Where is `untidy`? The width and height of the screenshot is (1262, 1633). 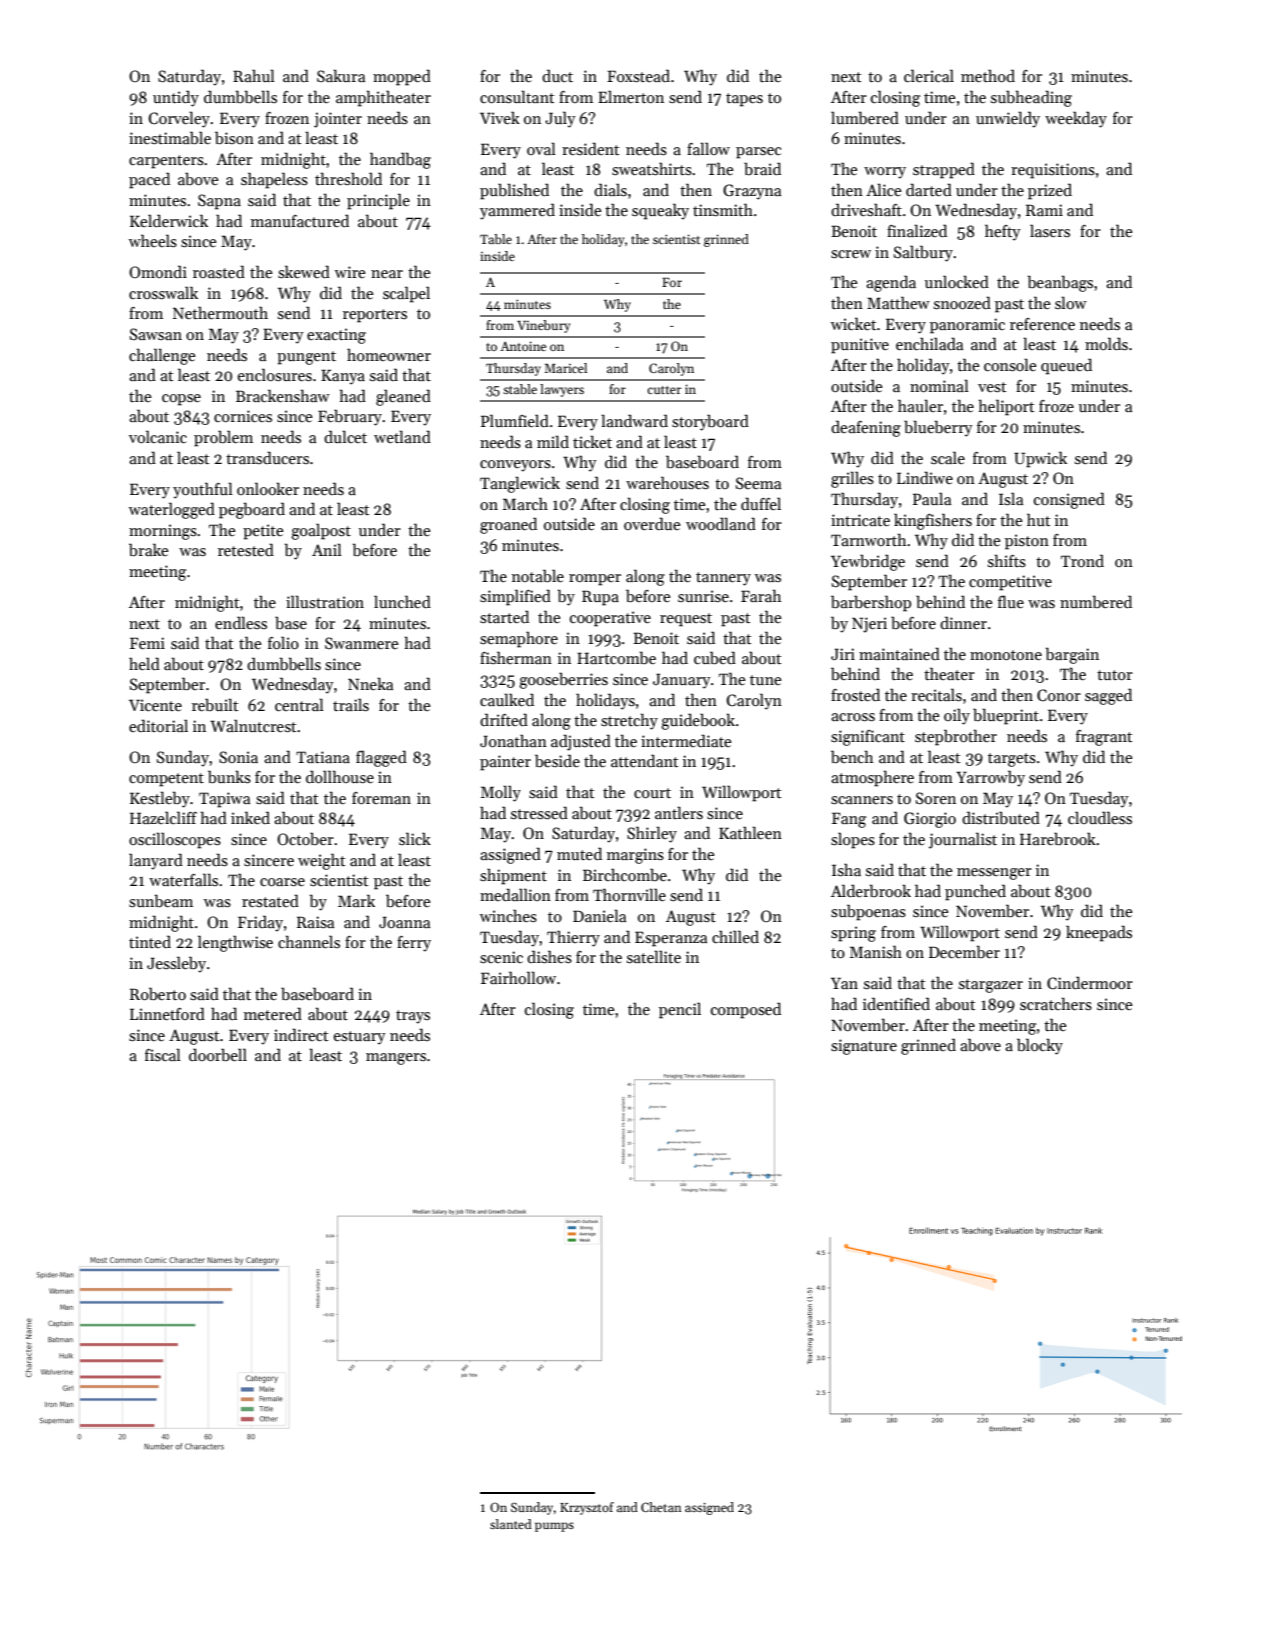
untidy is located at coordinates (176, 98).
